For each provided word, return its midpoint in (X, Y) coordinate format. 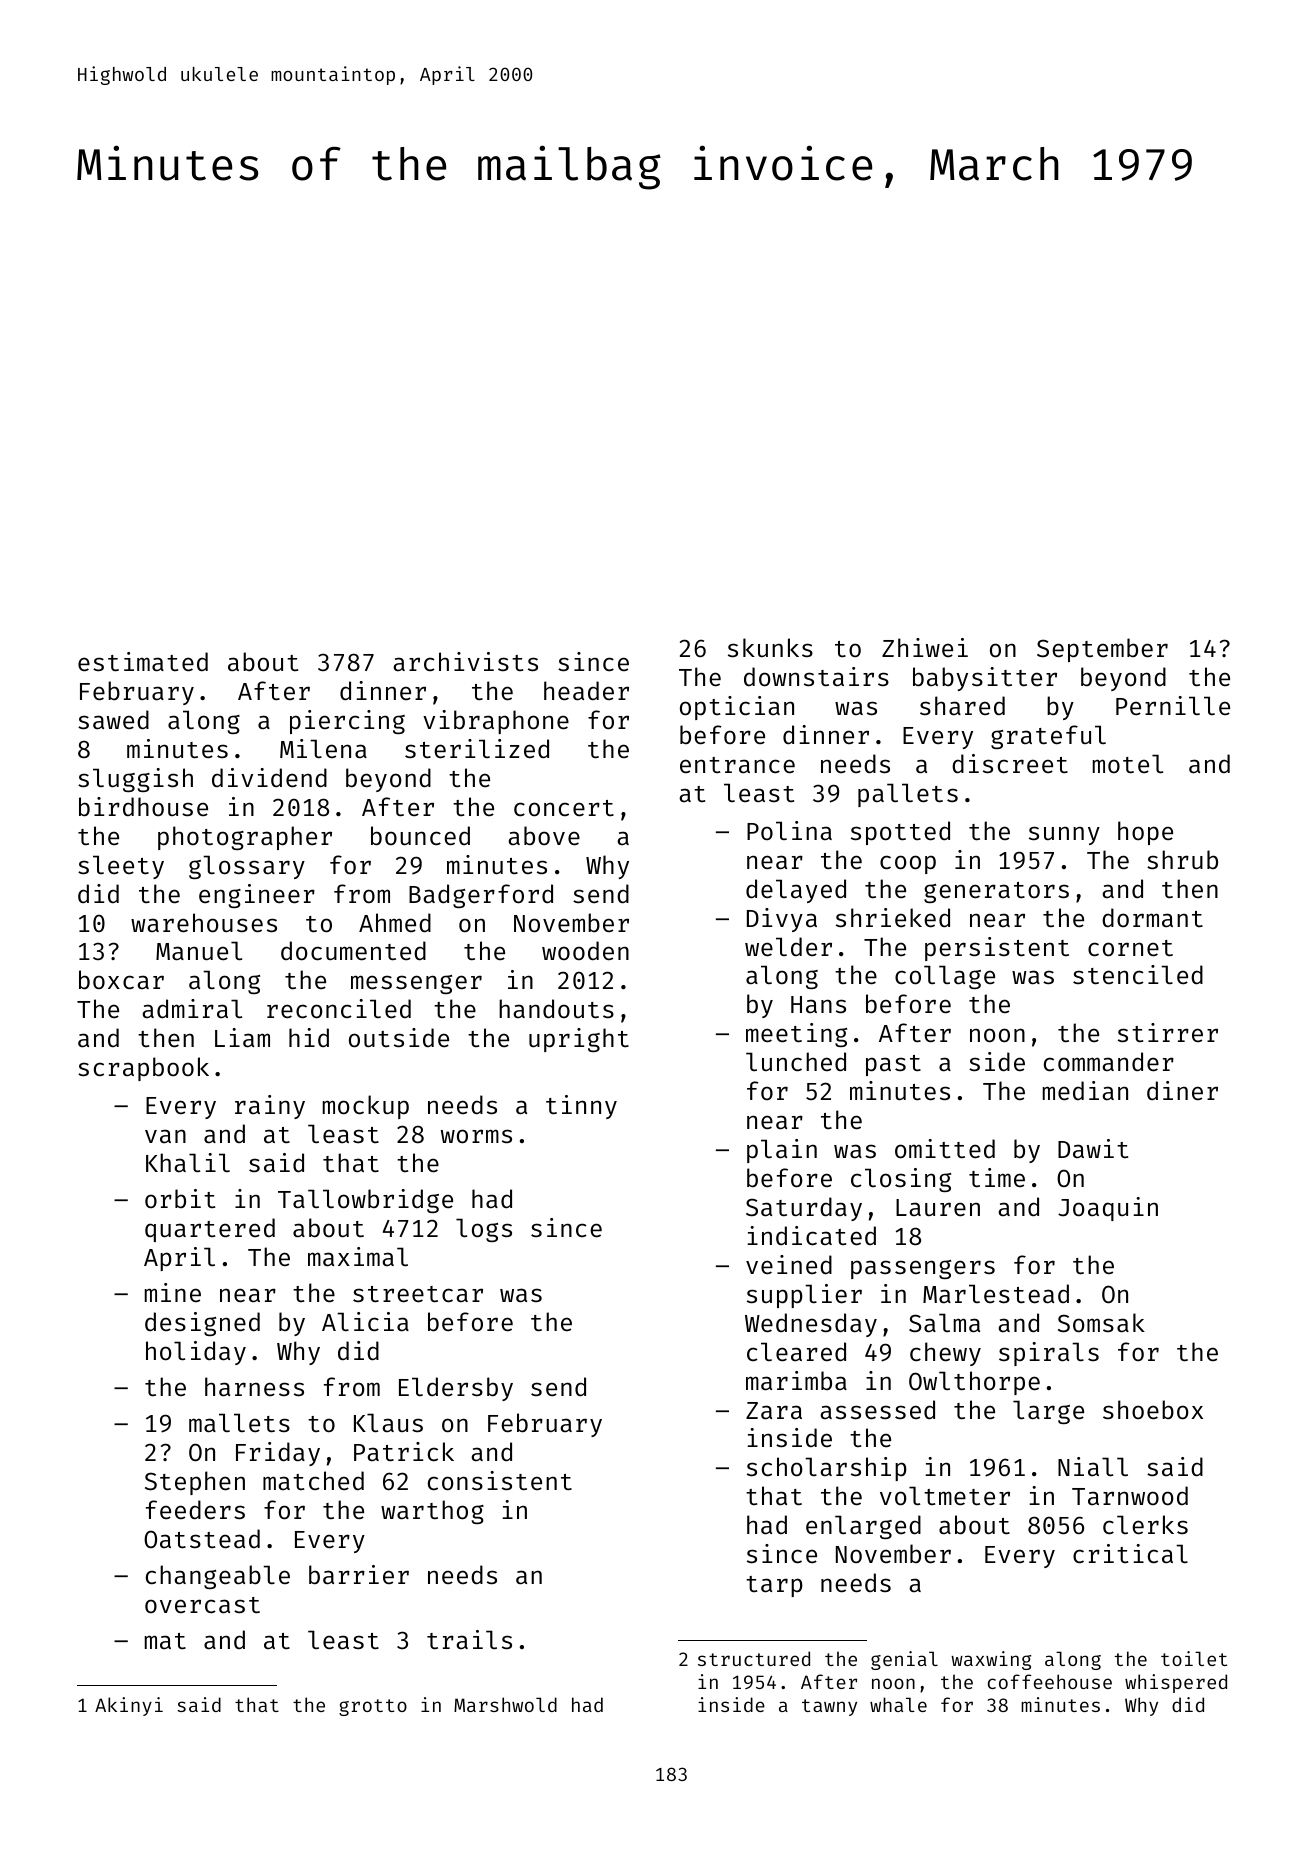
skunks (770, 648)
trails (469, 1640)
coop (908, 864)
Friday (278, 1454)
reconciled (339, 1009)
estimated (143, 662)
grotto (373, 1707)
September (1102, 650)
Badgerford (481, 896)
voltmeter (945, 1496)
